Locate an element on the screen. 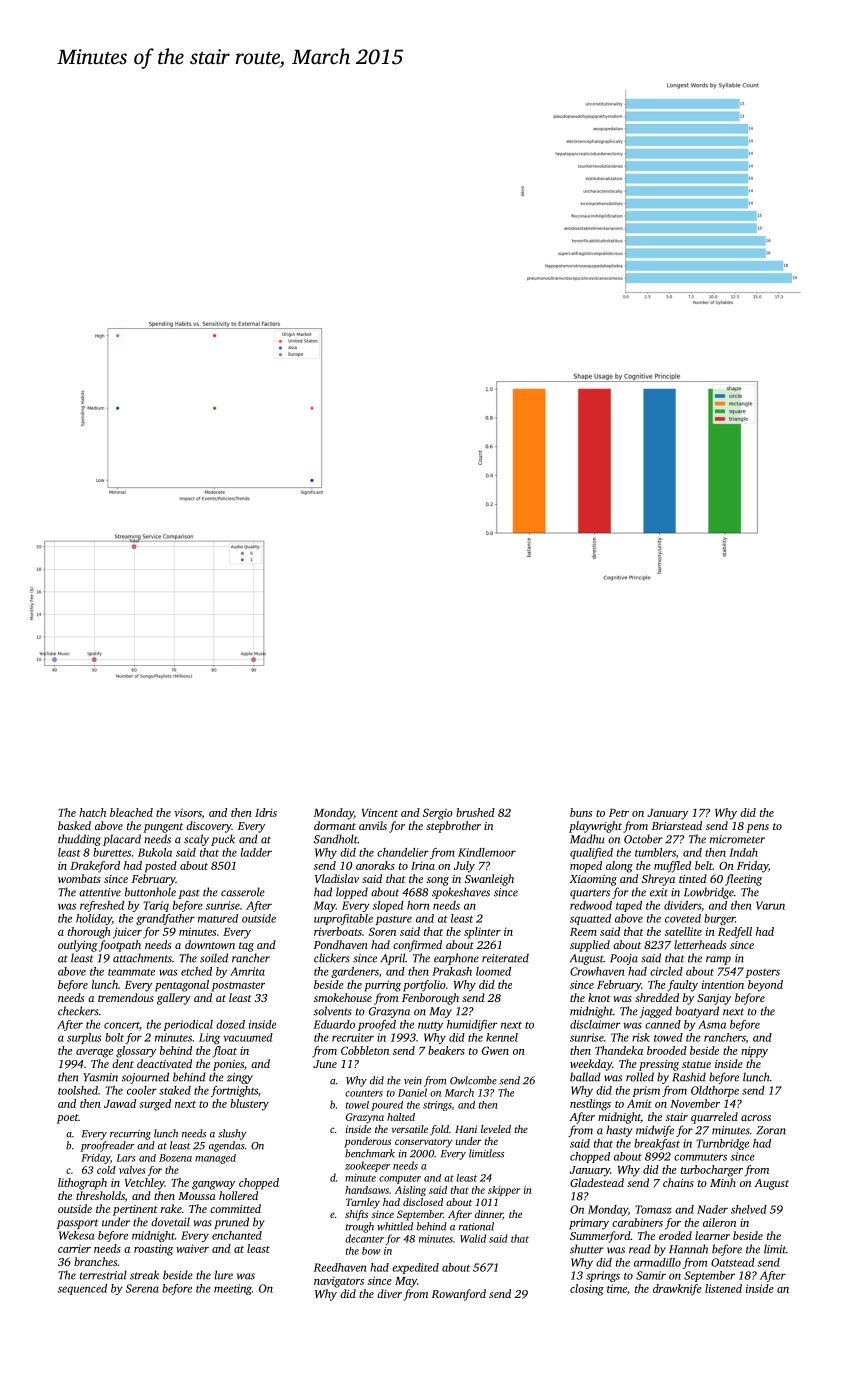 The width and height of the screenshot is (849, 1400). hatch is located at coordinates (92, 812).
